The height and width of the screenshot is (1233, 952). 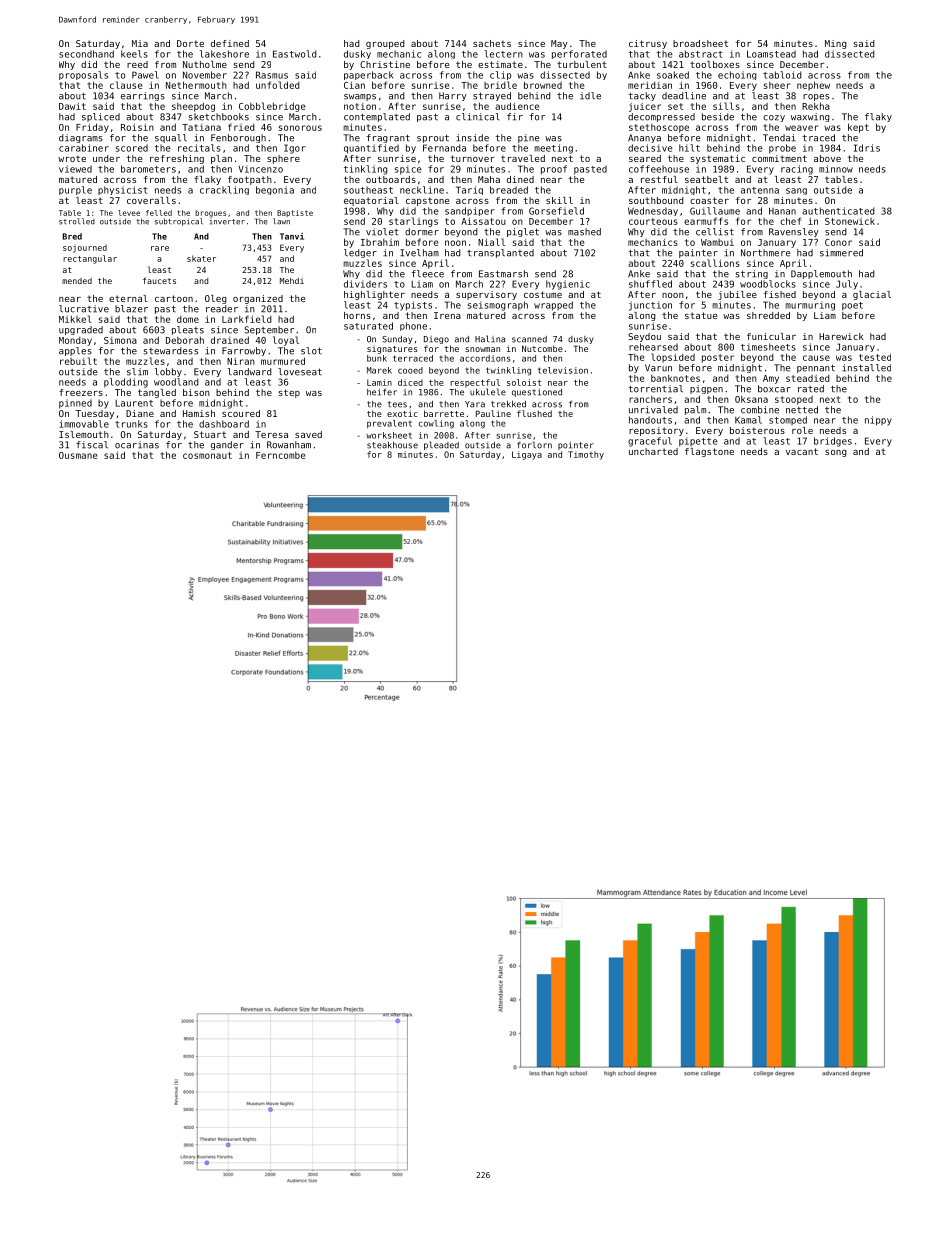 I want to click on faucets, so click(x=159, y=280).
